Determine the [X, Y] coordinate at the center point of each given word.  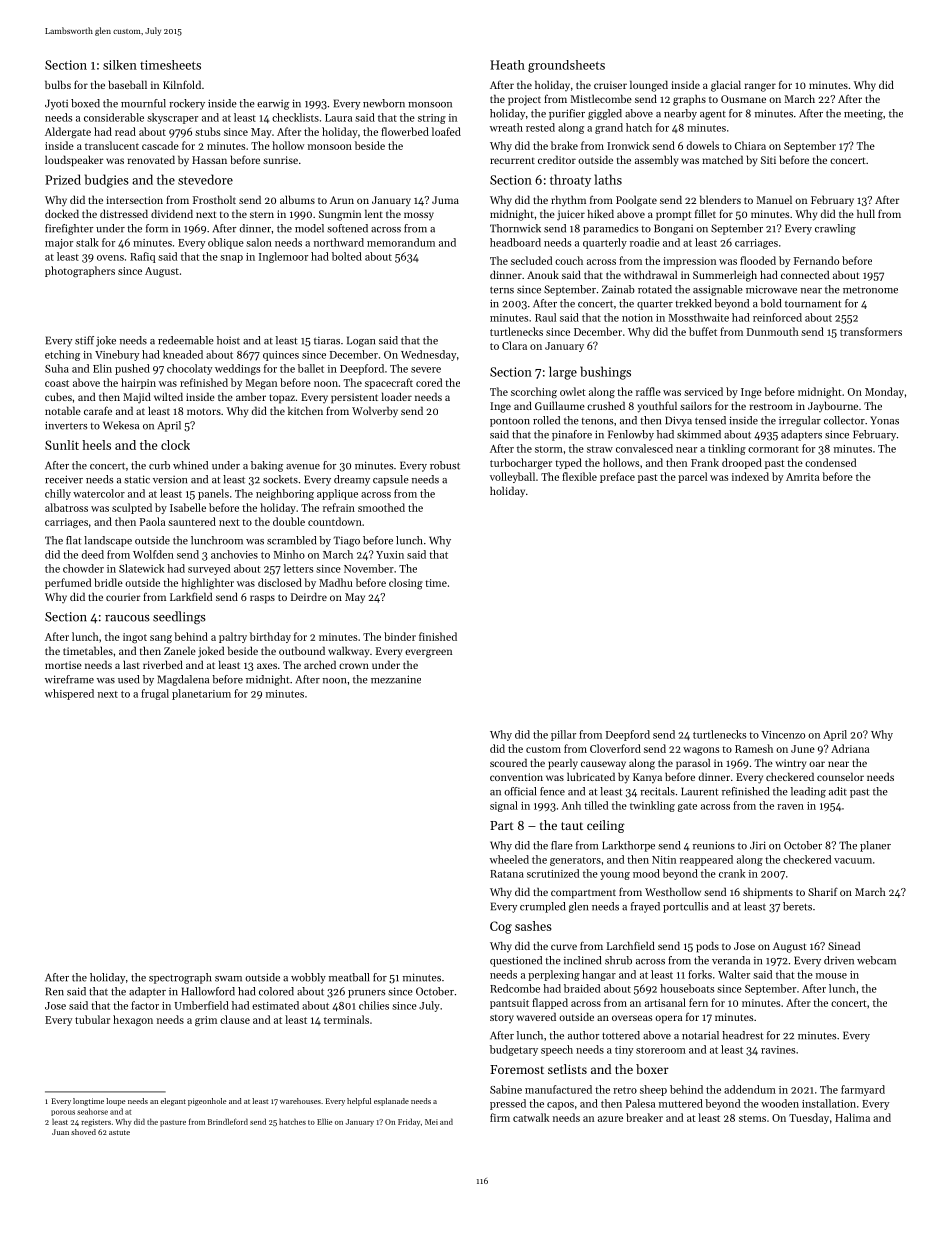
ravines [778, 1050]
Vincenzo [783, 735]
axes [267, 666]
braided [582, 988]
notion [637, 318]
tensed [710, 420]
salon [259, 242]
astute [119, 1132]
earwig [273, 105]
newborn [384, 103]
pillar [563, 735]
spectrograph [180, 978]
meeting [863, 114]
